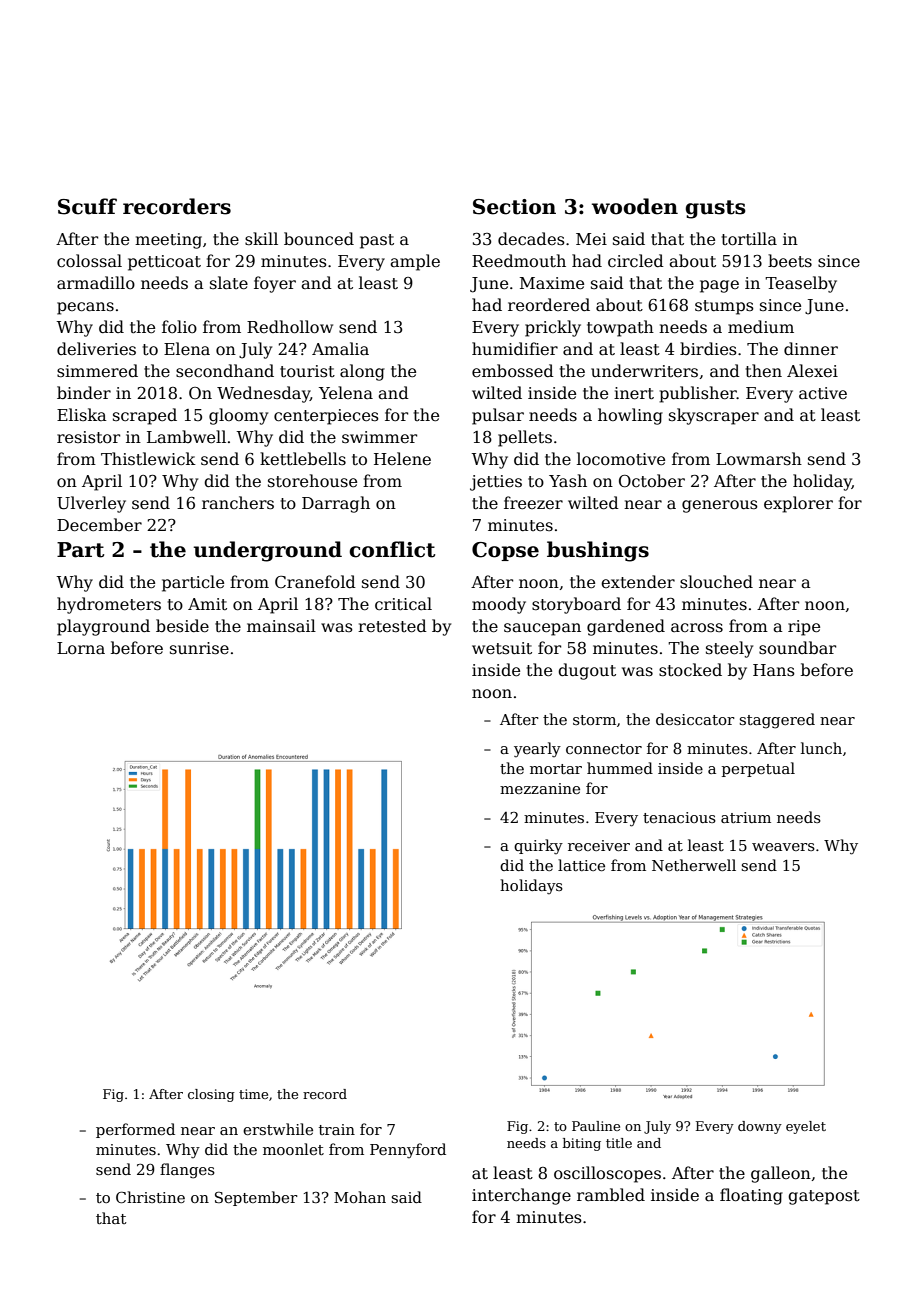  Describe the element at coordinates (525, 438) in the screenshot. I see `pellets` at that location.
